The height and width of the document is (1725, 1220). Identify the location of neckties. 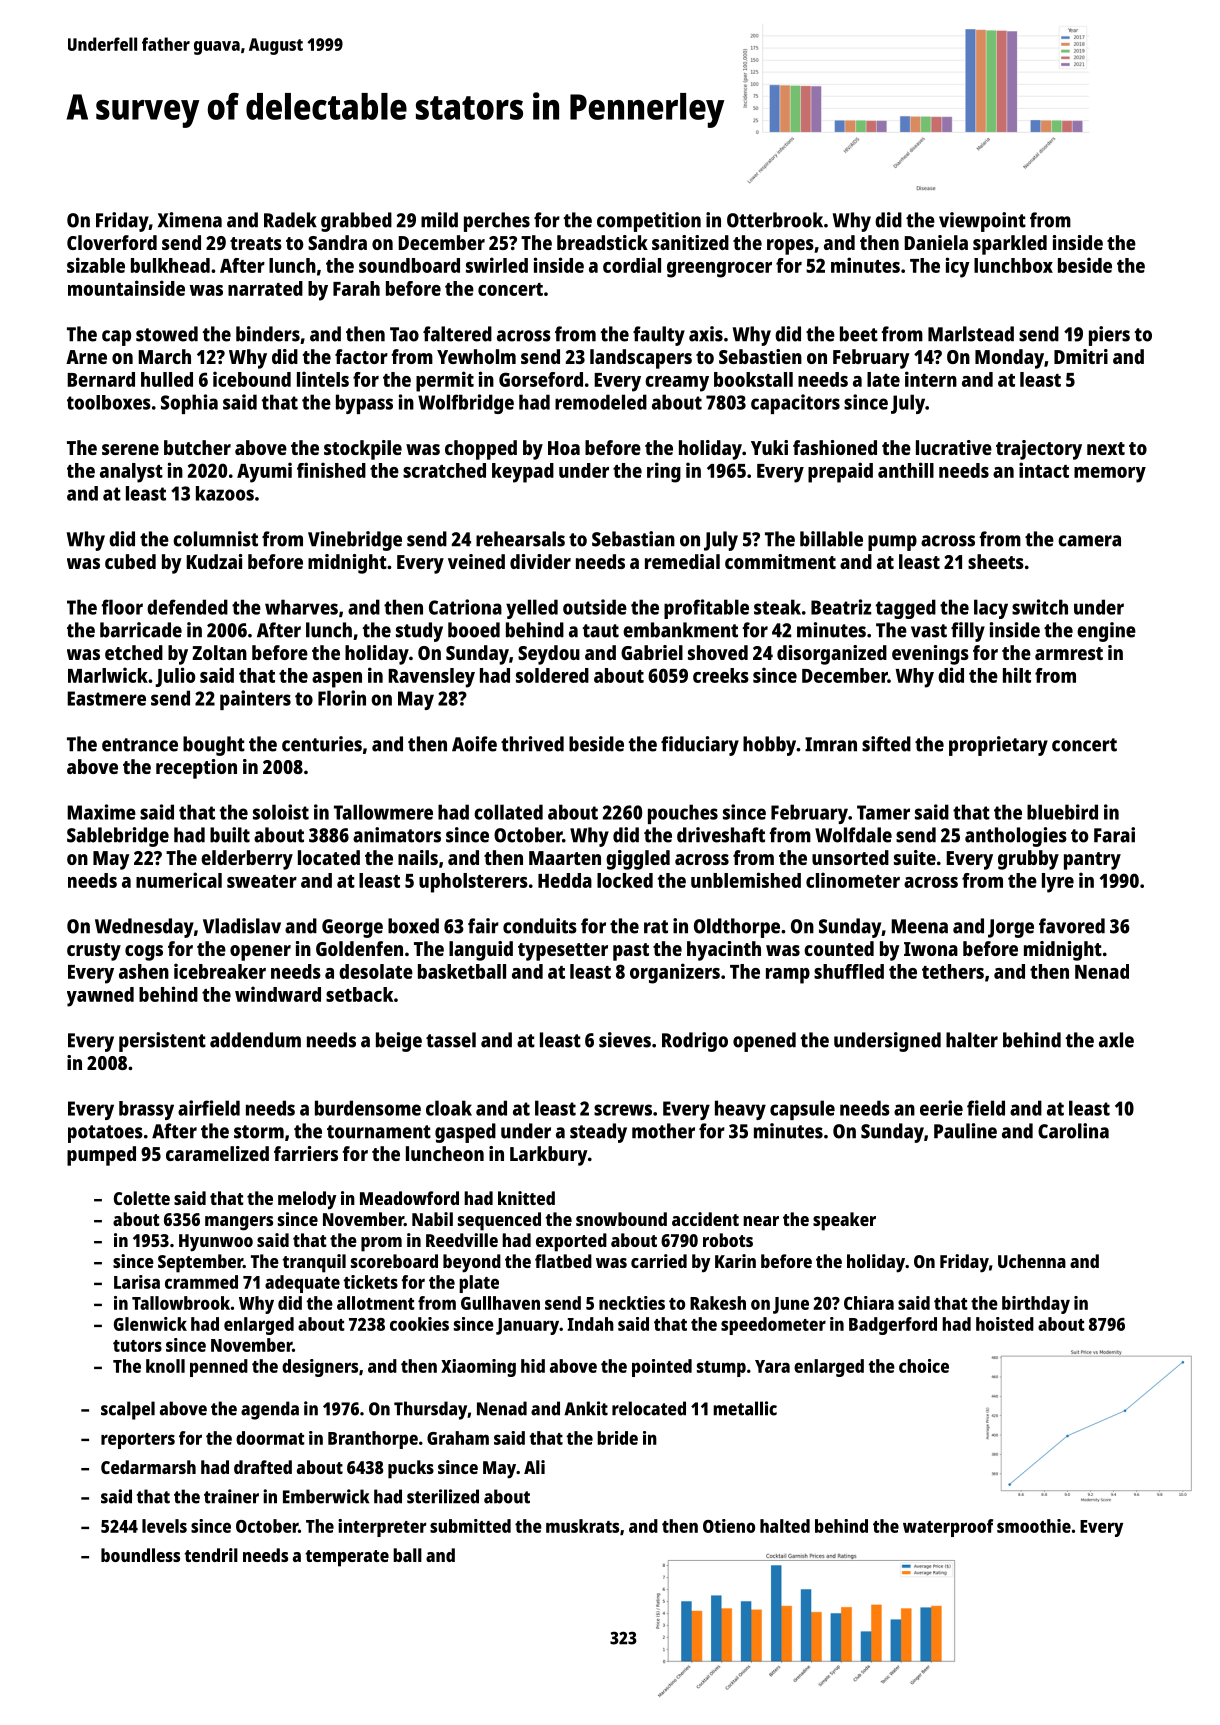
(632, 1303).
